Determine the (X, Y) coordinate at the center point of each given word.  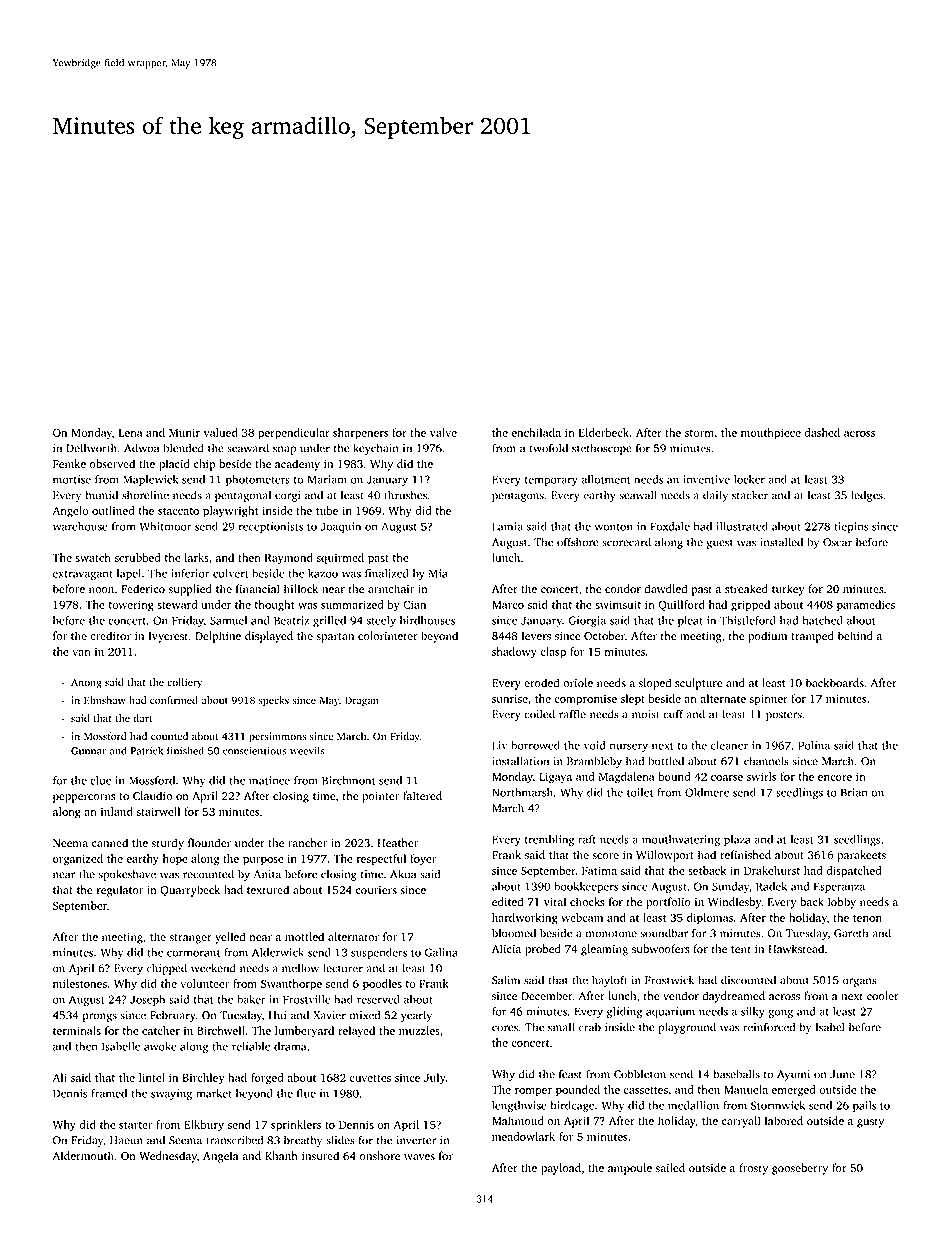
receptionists (271, 527)
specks (274, 701)
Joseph (147, 1000)
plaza (737, 840)
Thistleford (748, 620)
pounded (578, 1091)
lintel (152, 1077)
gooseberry (800, 1169)
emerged (793, 1091)
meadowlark (523, 1136)
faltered (422, 795)
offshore (578, 542)
